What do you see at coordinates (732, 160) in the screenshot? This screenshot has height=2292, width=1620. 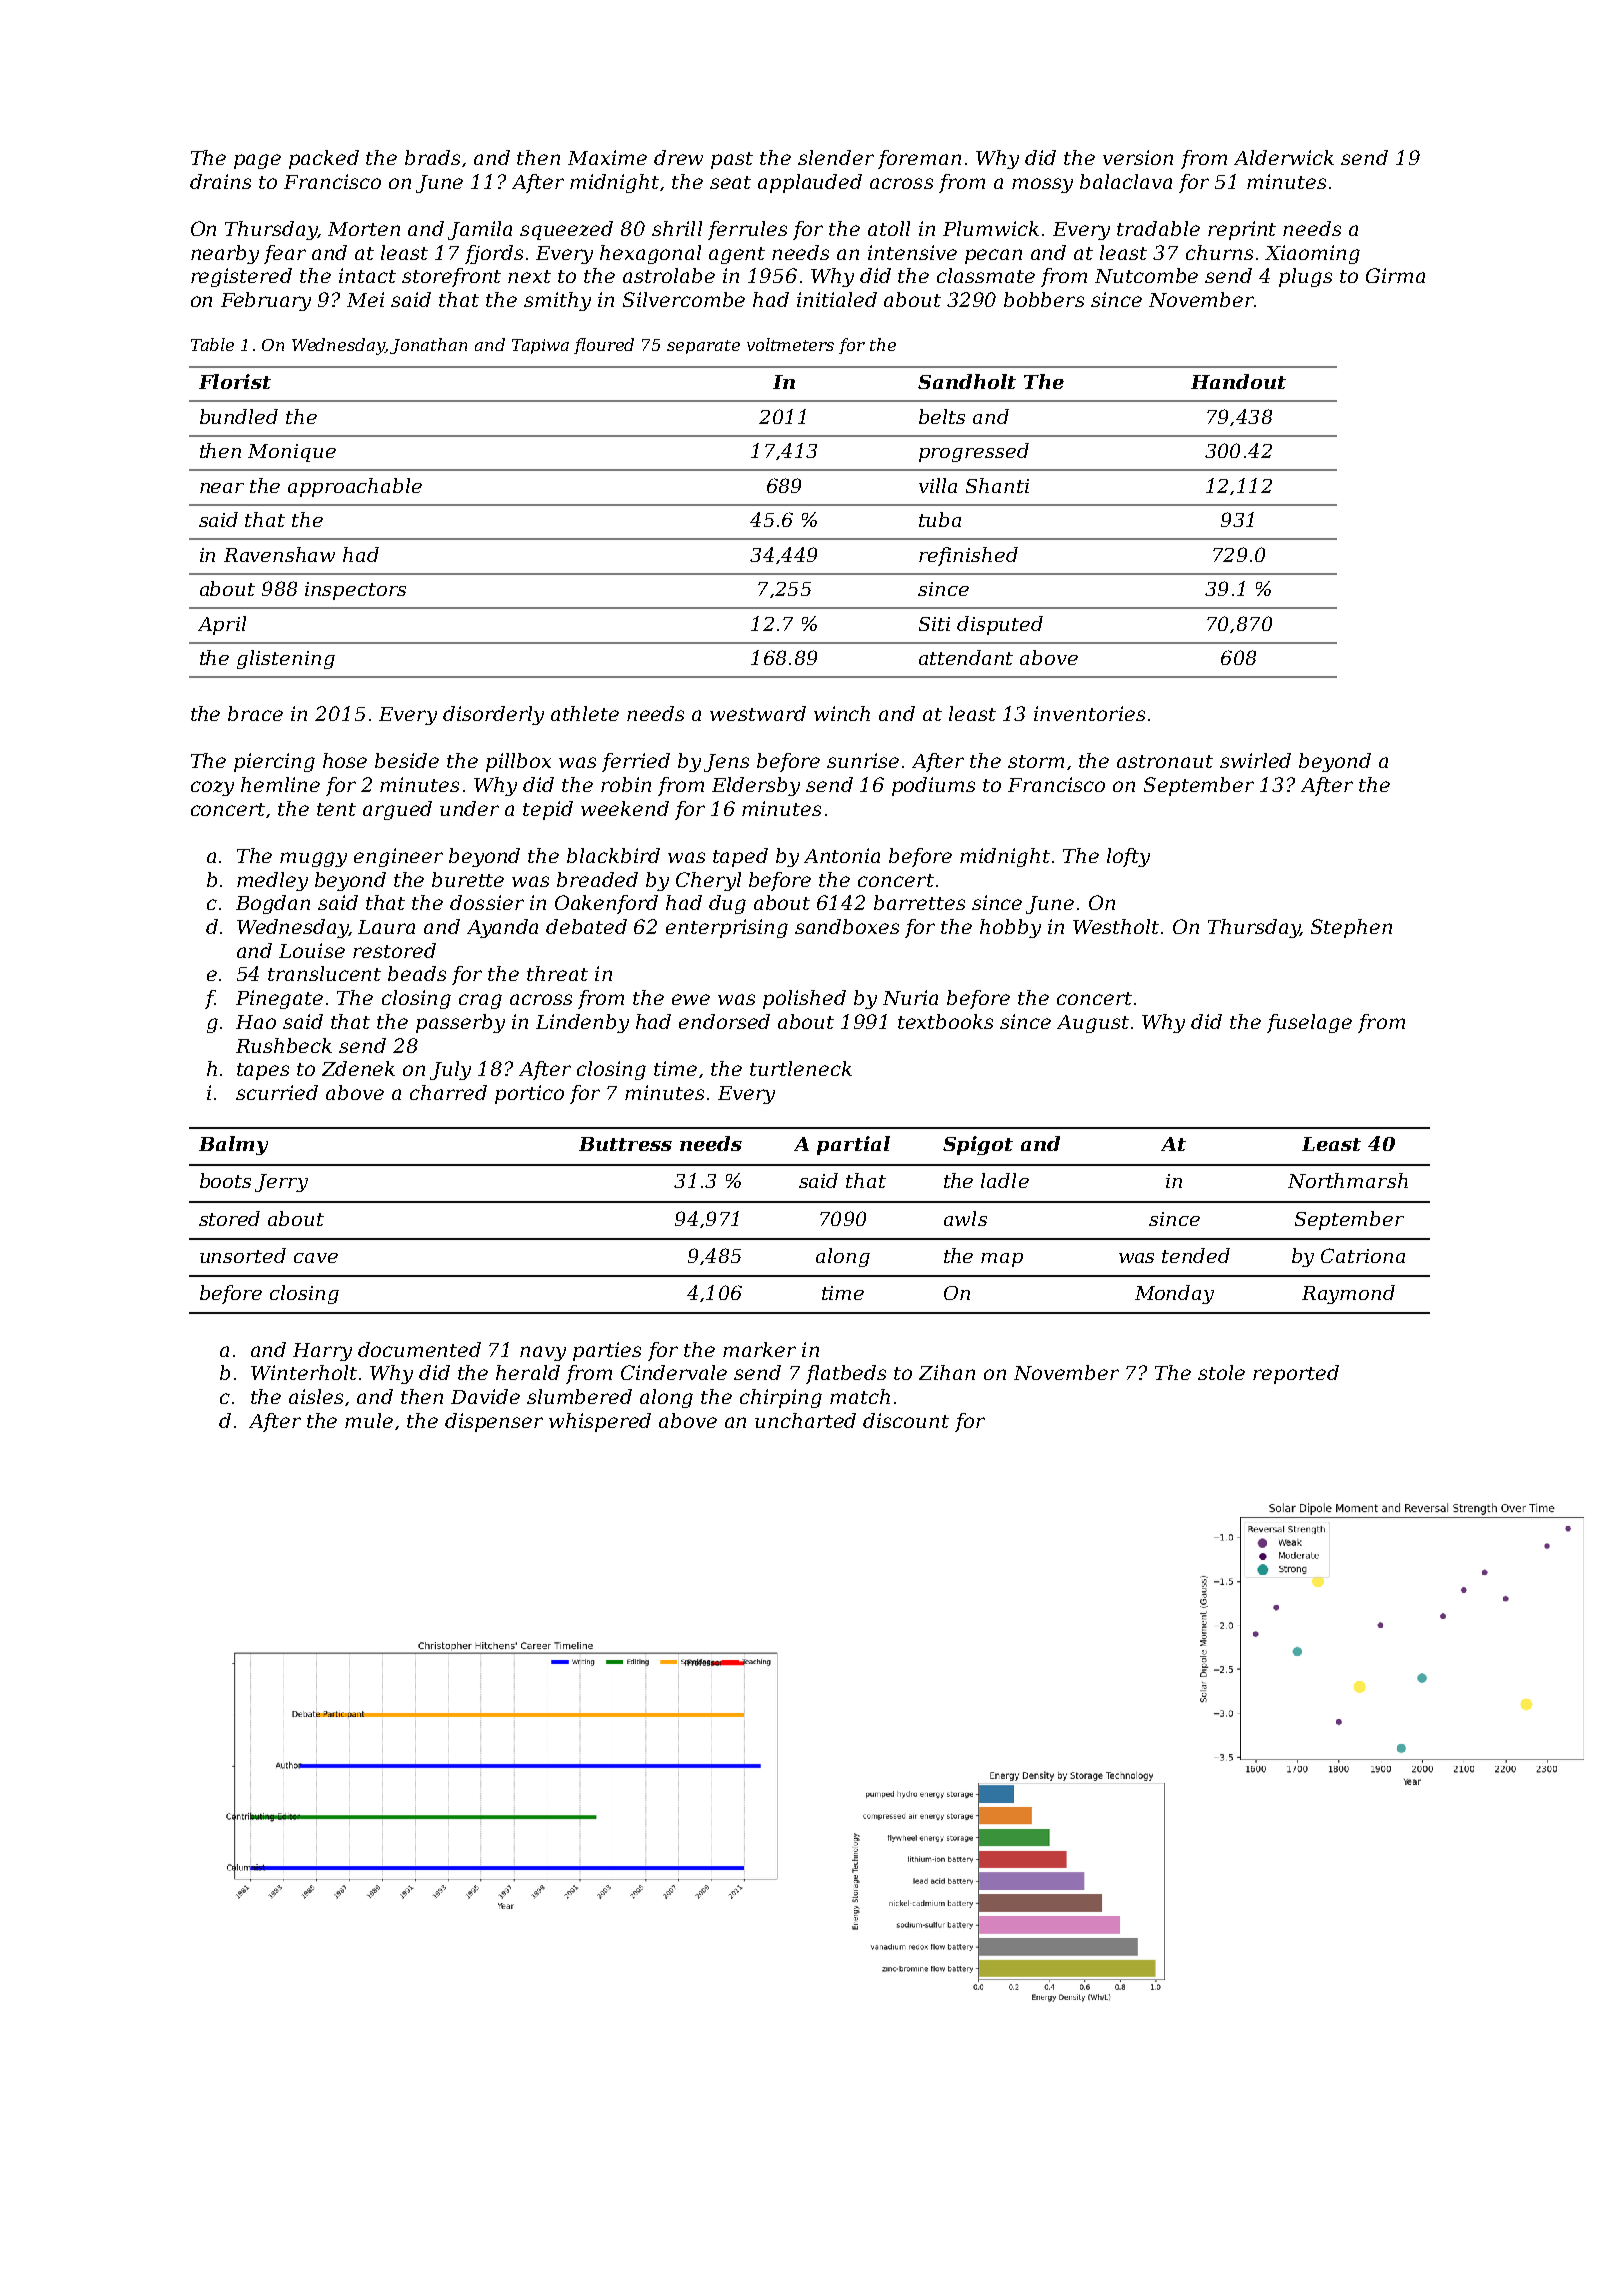 I see `past` at bounding box center [732, 160].
